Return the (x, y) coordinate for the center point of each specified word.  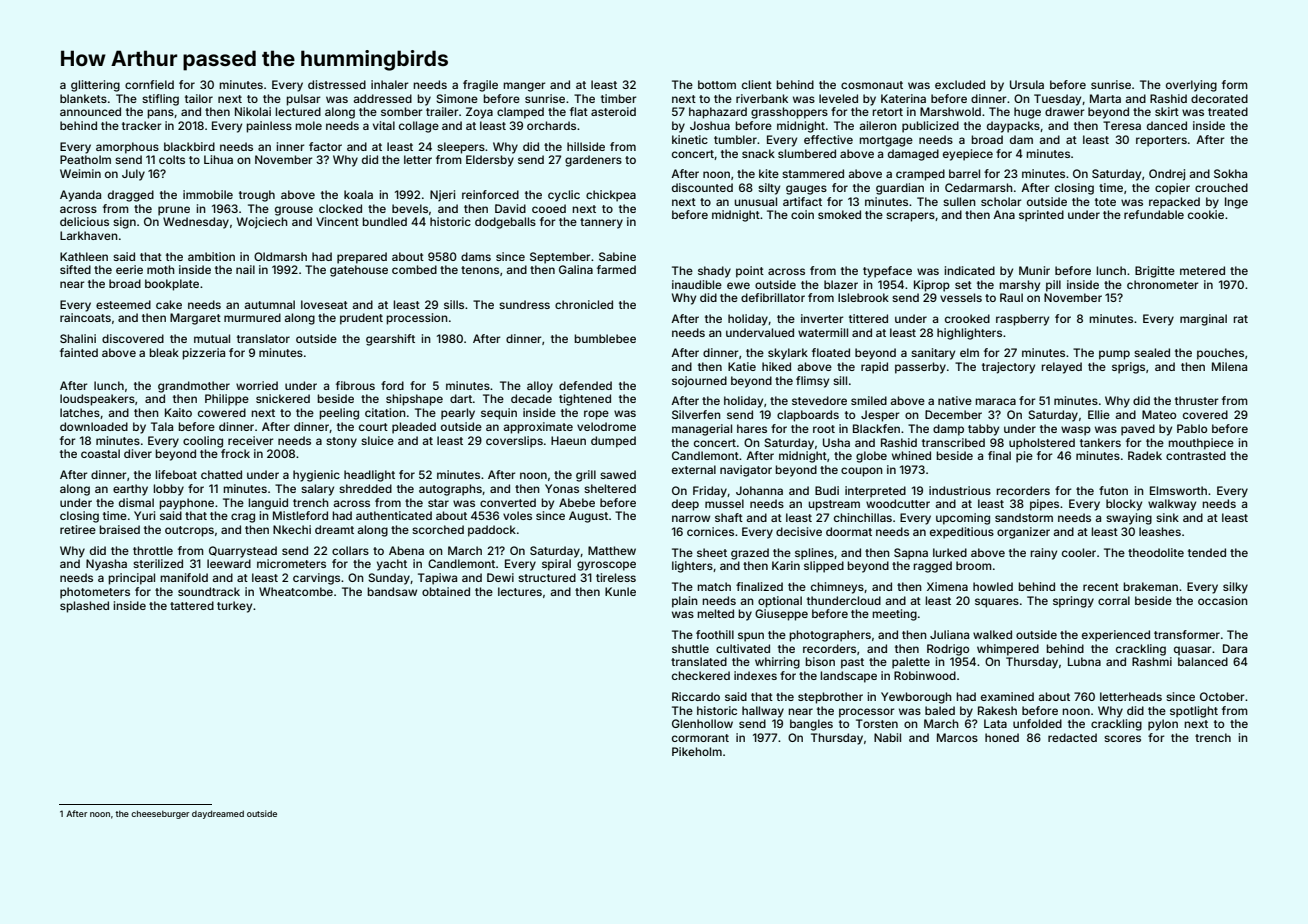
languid (268, 504)
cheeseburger (160, 814)
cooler (1079, 552)
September (560, 258)
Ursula (1027, 84)
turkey (234, 607)
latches (80, 412)
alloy (540, 387)
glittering (95, 86)
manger (525, 87)
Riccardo (696, 696)
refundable (1154, 214)
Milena (1229, 366)
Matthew (612, 550)
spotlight (1194, 712)
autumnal (270, 304)
